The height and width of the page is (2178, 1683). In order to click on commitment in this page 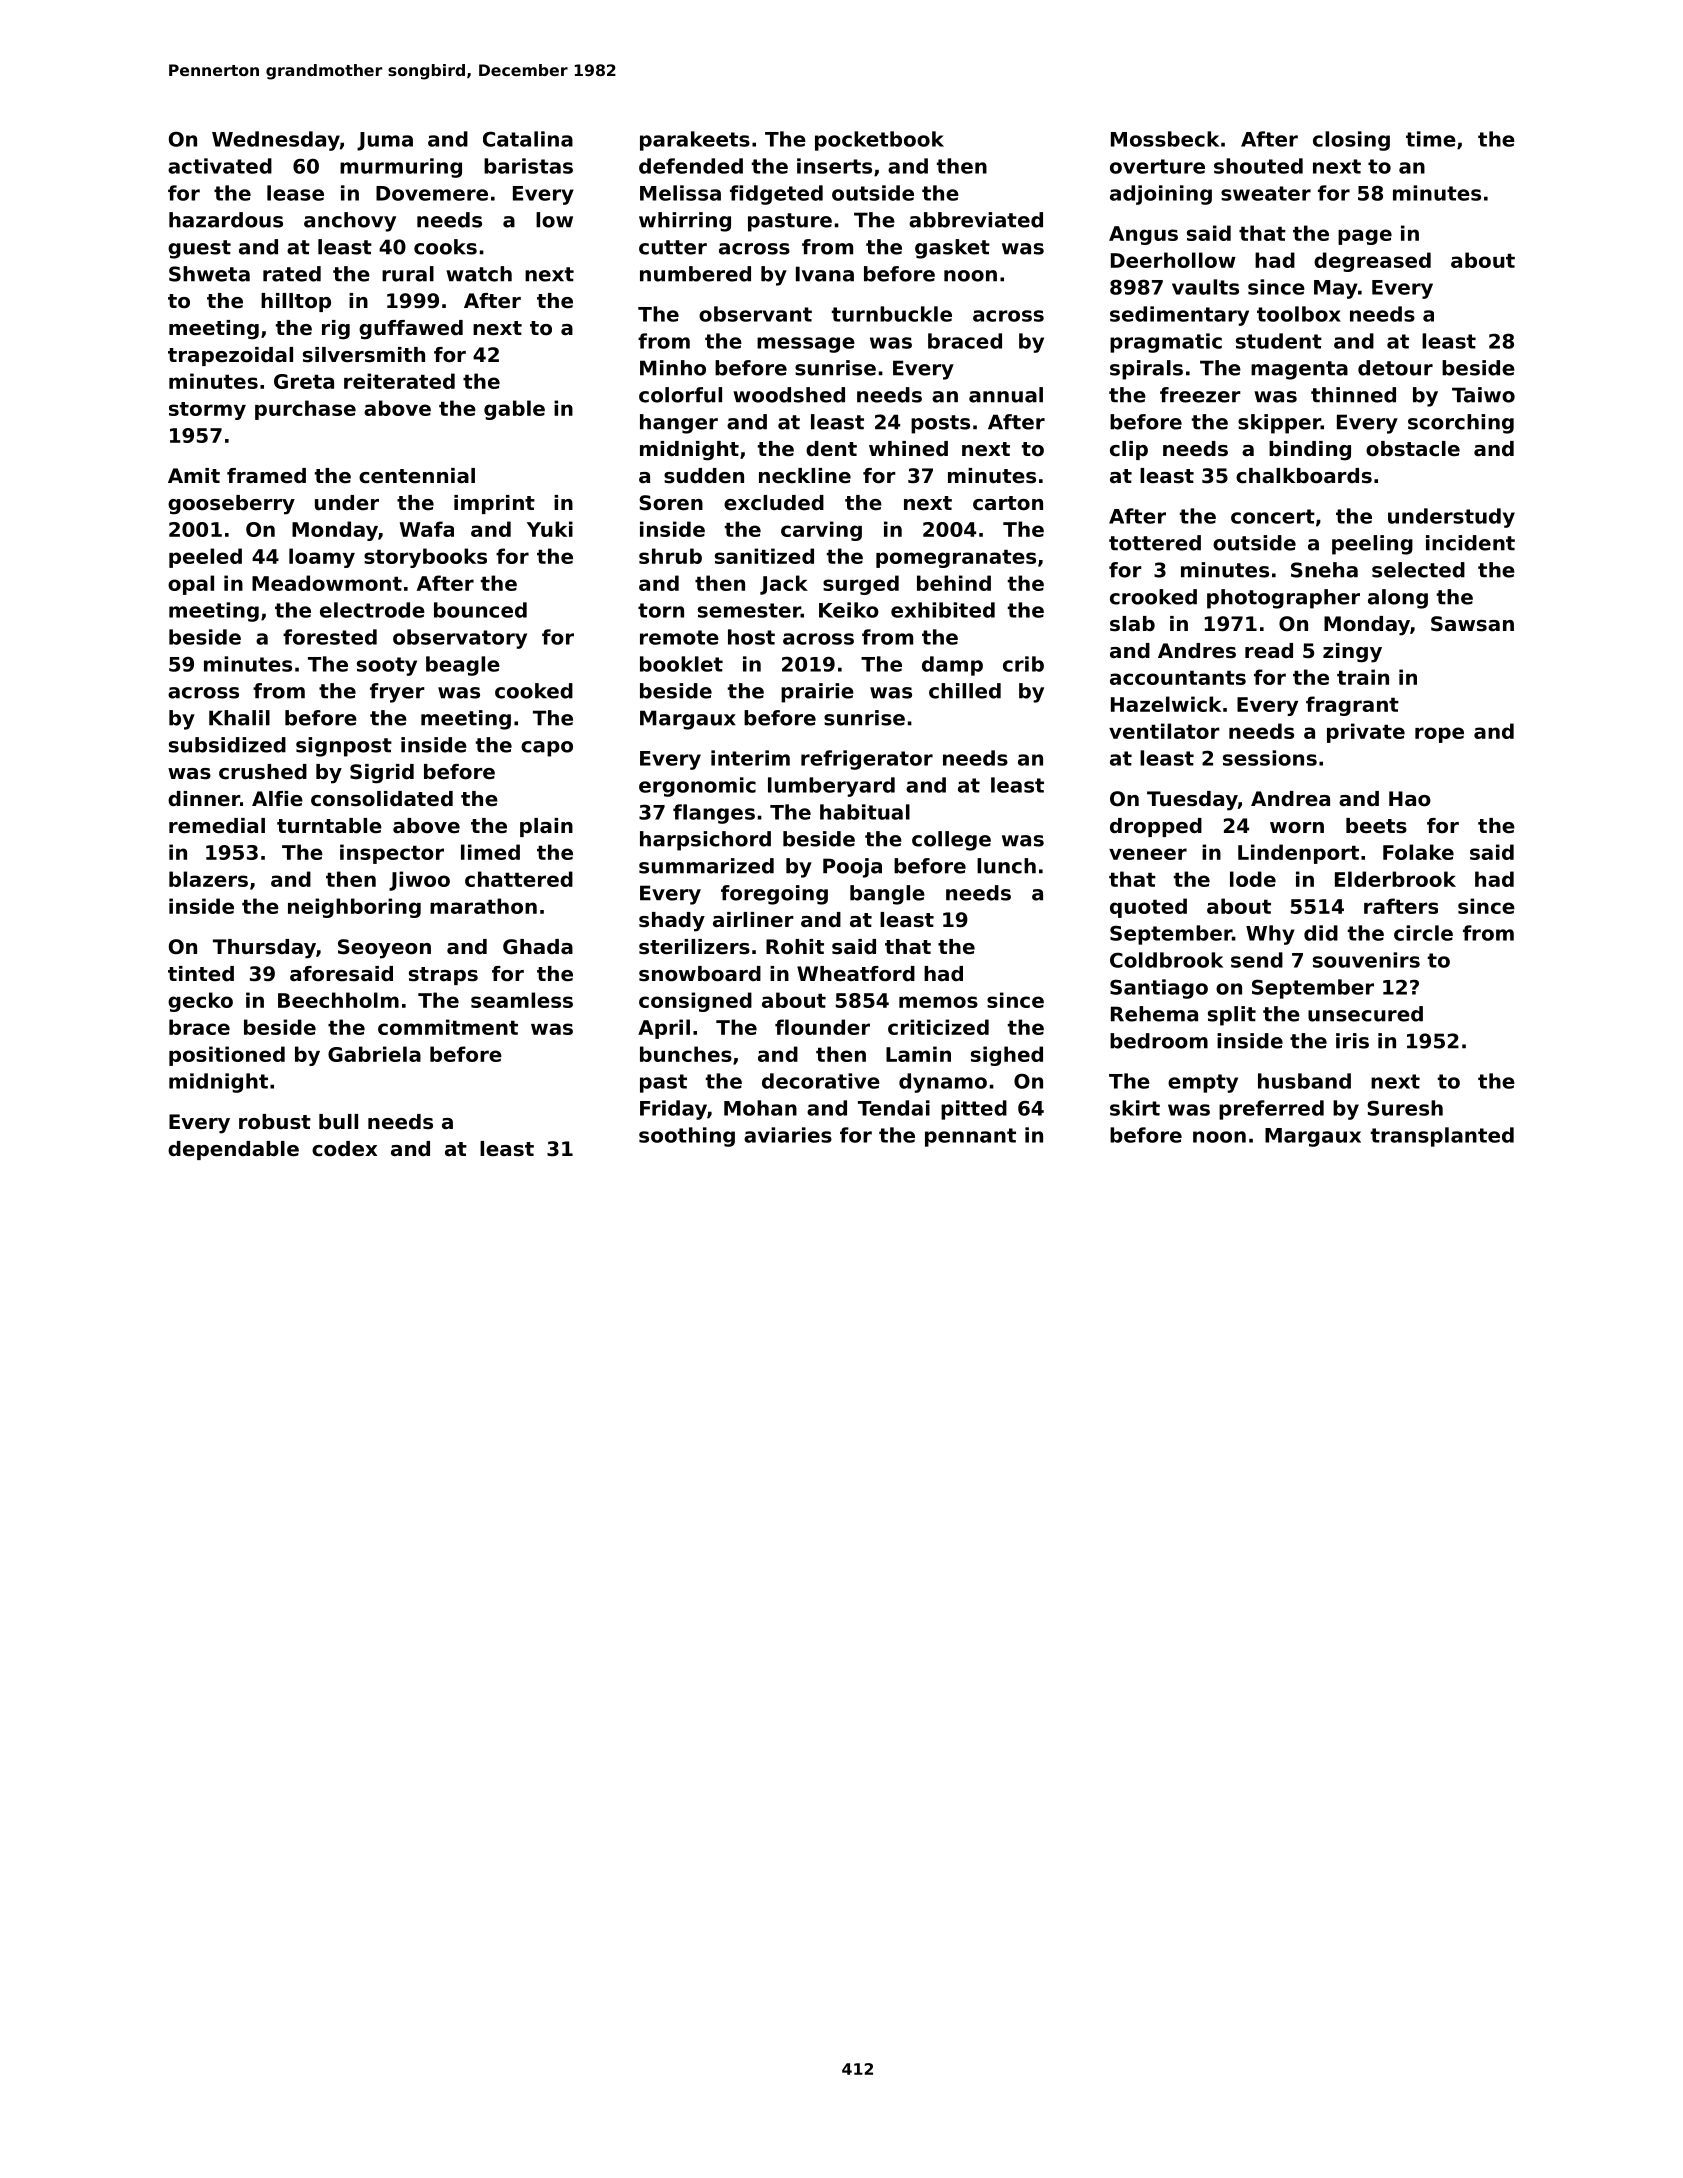, I will do `click(448, 1027)`.
